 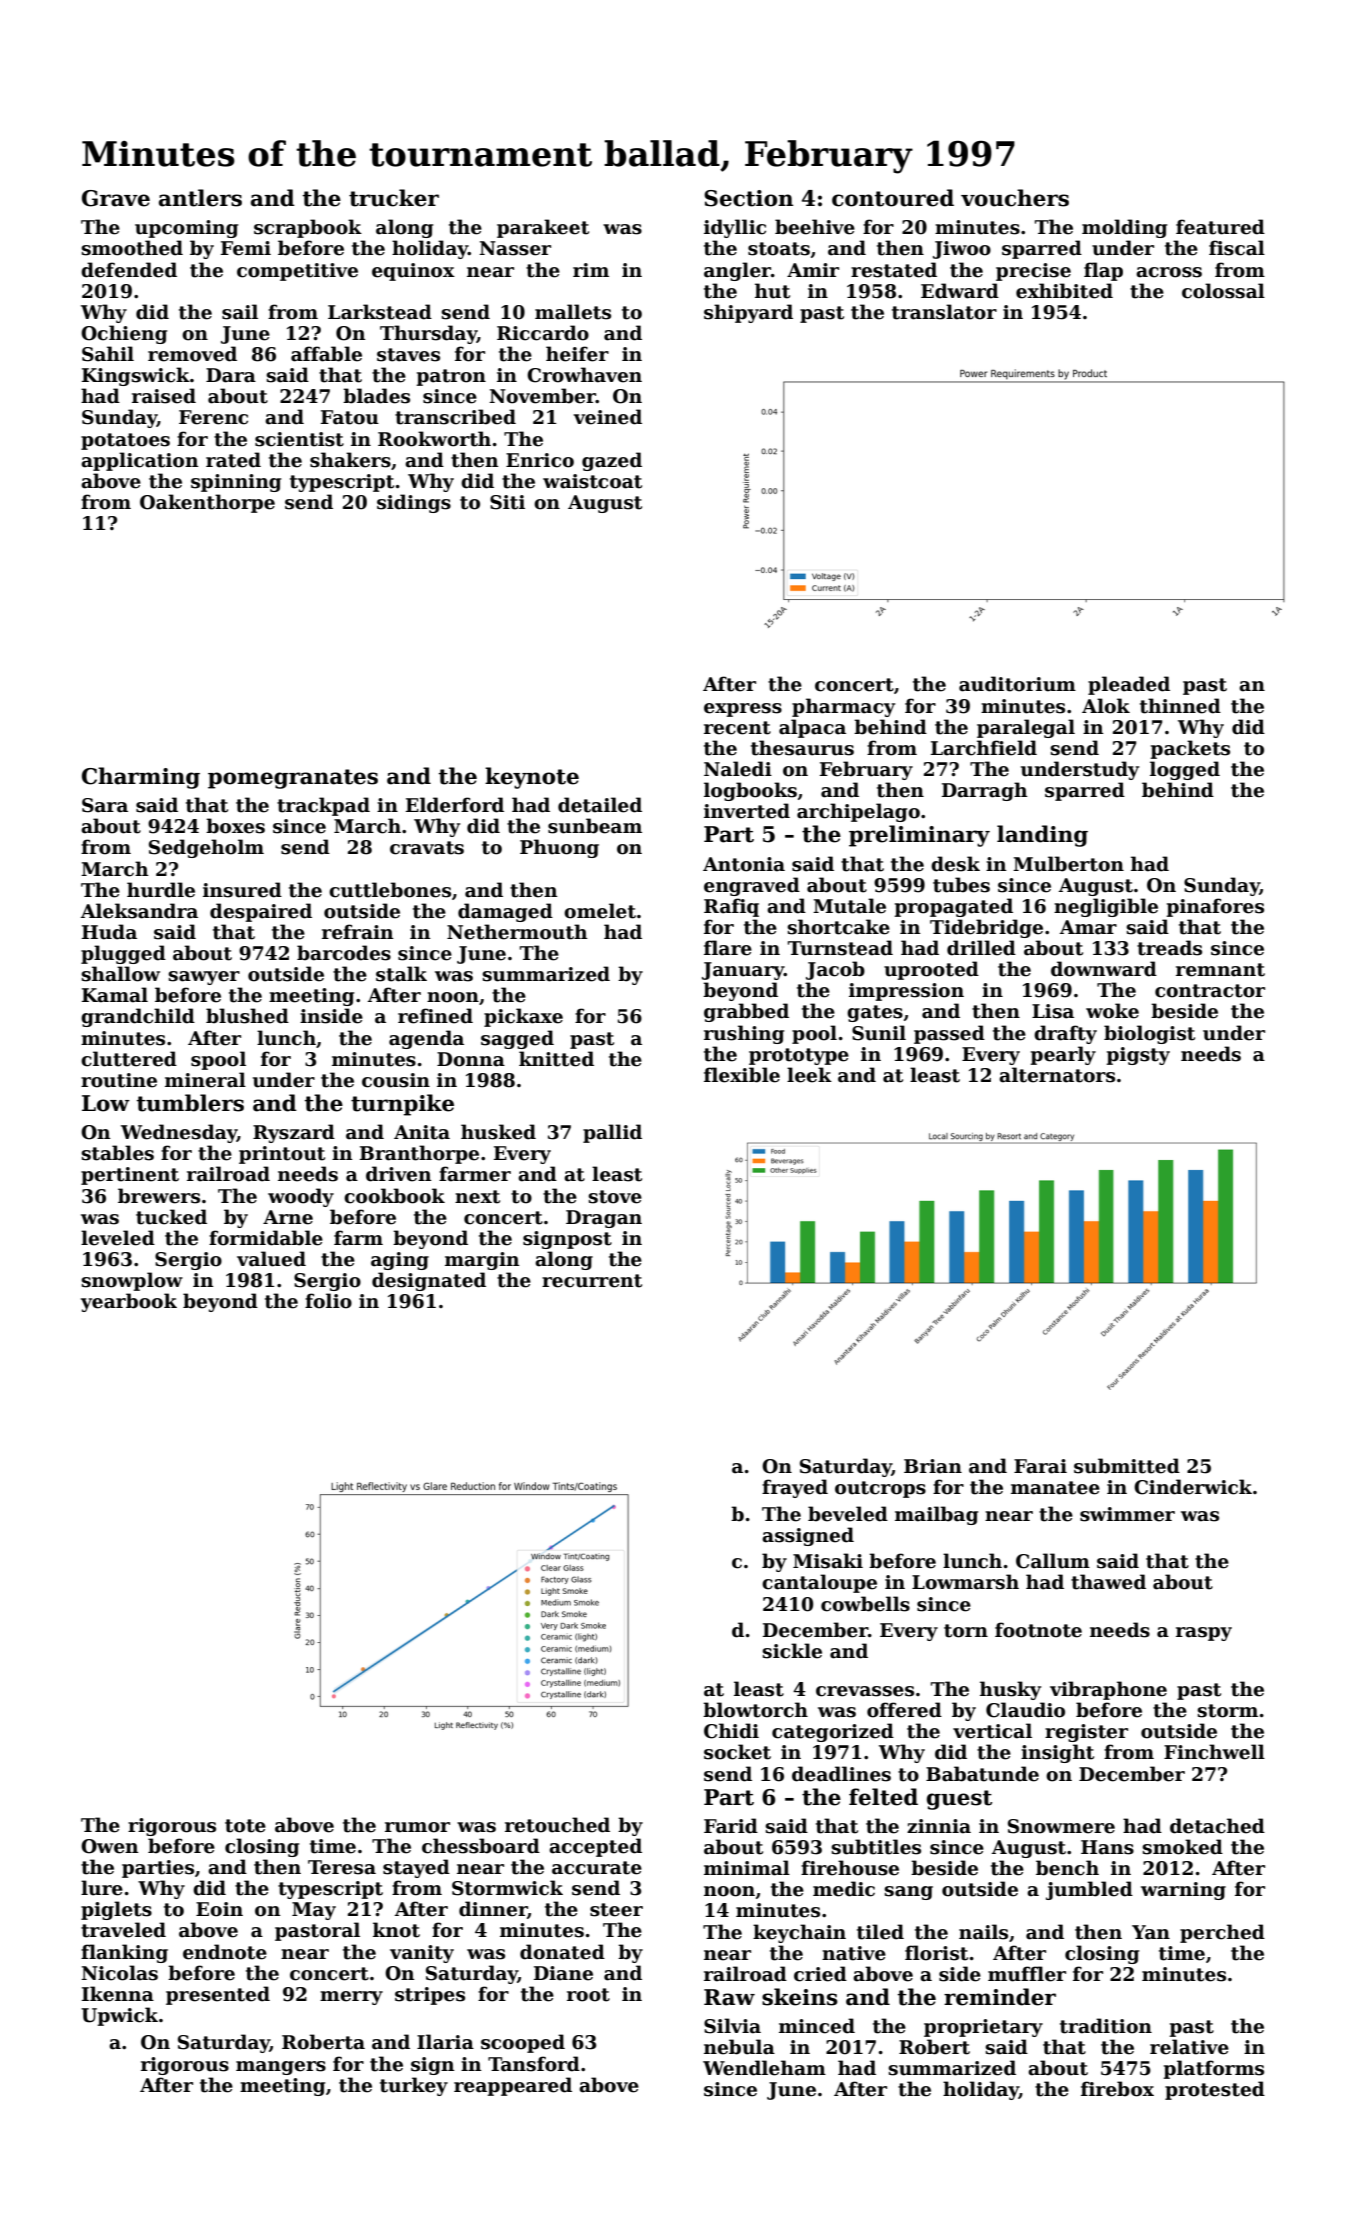 I want to click on retouched, so click(x=557, y=1825).
